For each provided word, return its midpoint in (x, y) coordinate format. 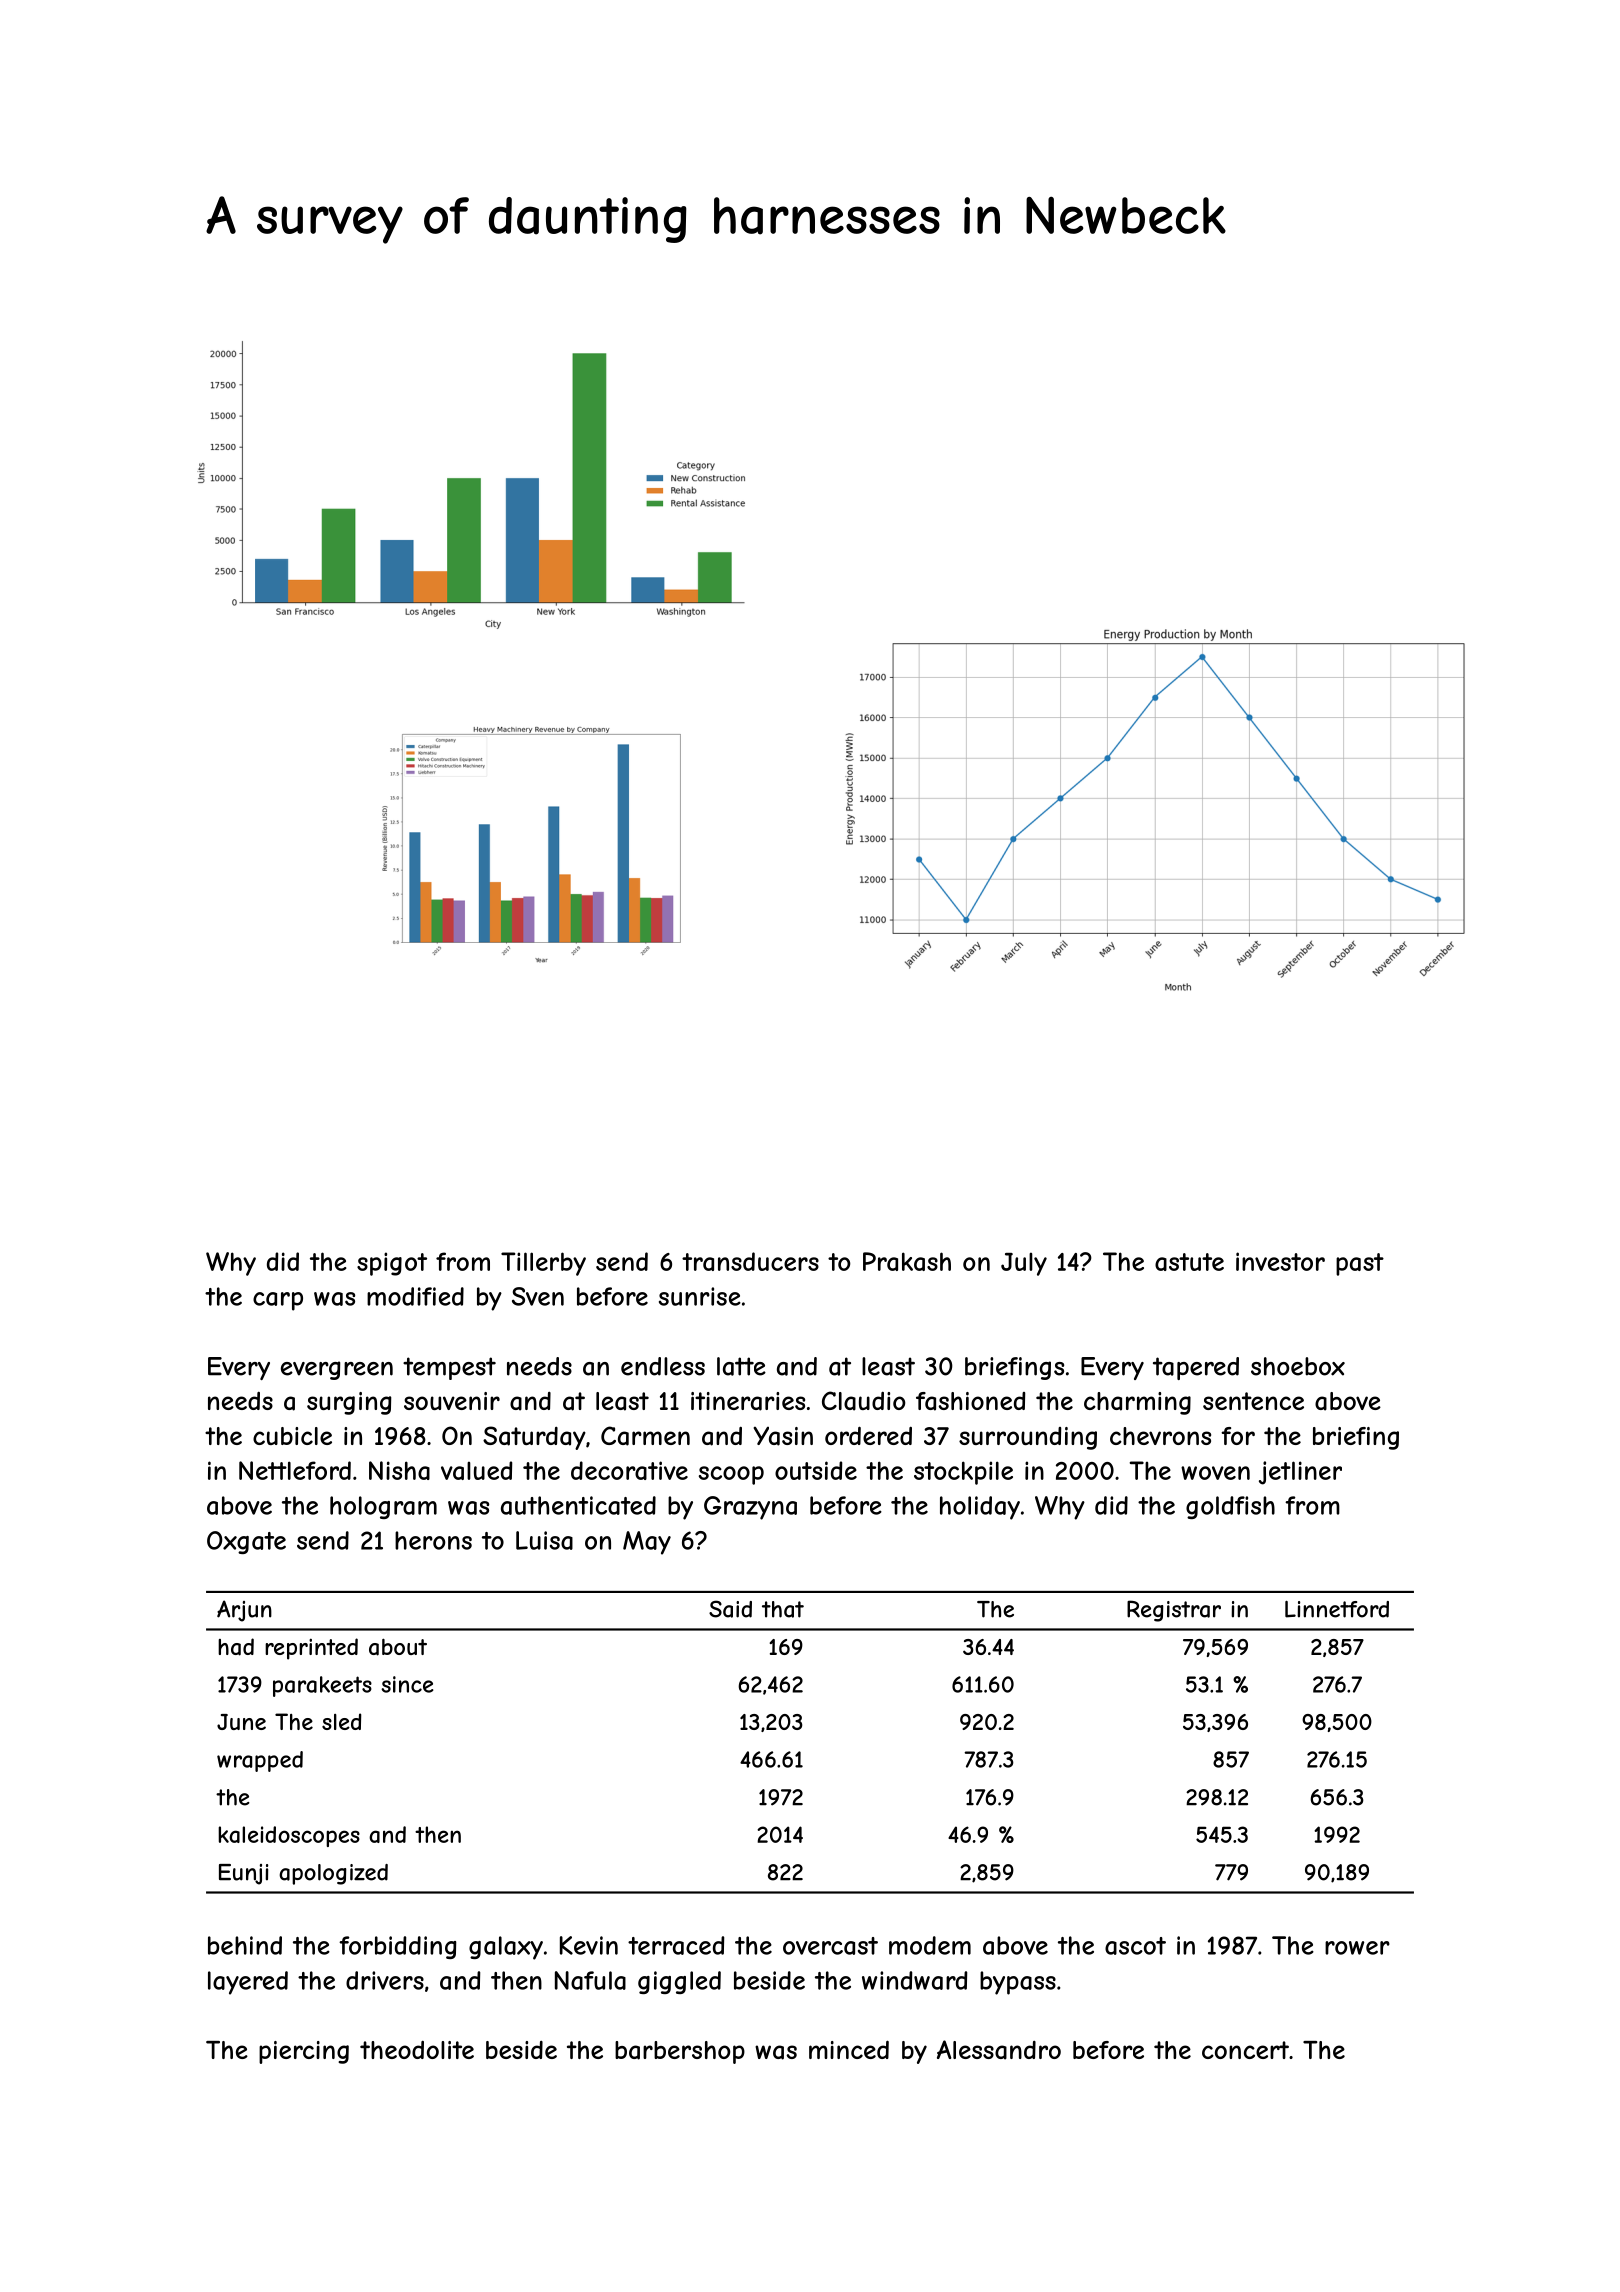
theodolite (417, 2050)
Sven (538, 1296)
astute (1189, 1262)
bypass (1018, 1983)
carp (278, 1301)
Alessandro (999, 2050)
